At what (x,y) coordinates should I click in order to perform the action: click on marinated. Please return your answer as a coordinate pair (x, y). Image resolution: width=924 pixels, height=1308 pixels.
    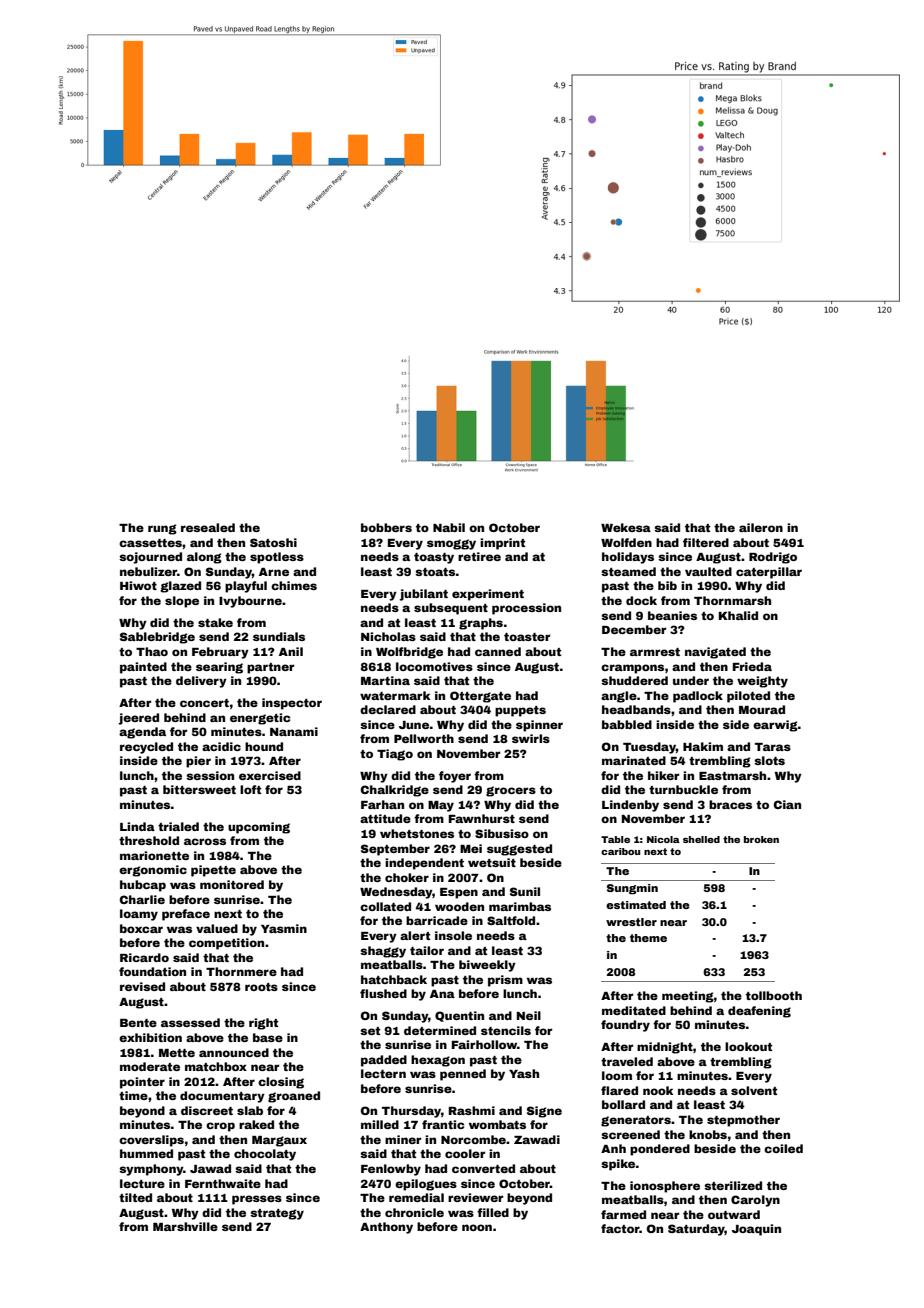
    Looking at the image, I should click on (634, 760).
